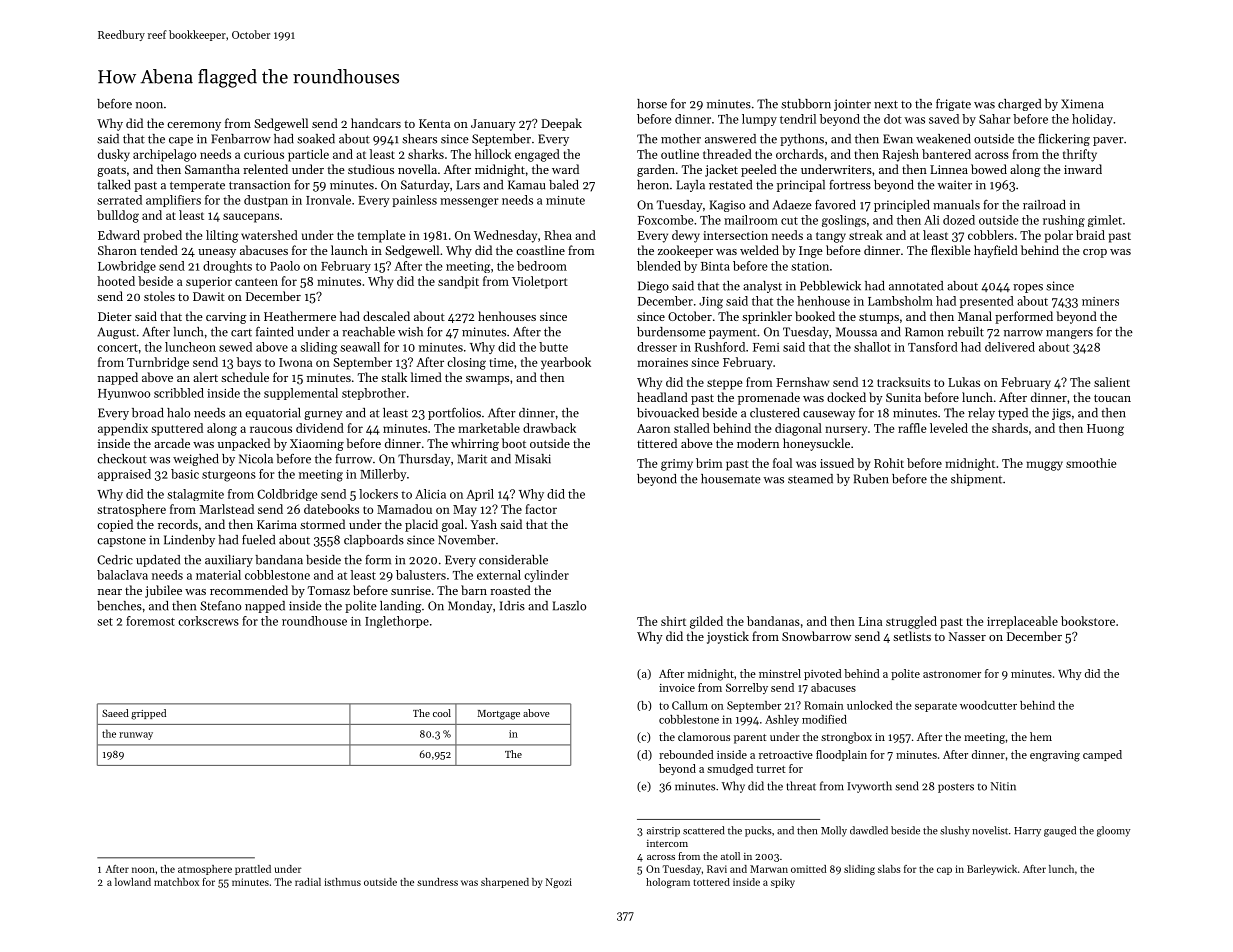 This screenshot has width=1233, height=952. What do you see at coordinates (353, 458) in the screenshot?
I see `furrow` at bounding box center [353, 458].
